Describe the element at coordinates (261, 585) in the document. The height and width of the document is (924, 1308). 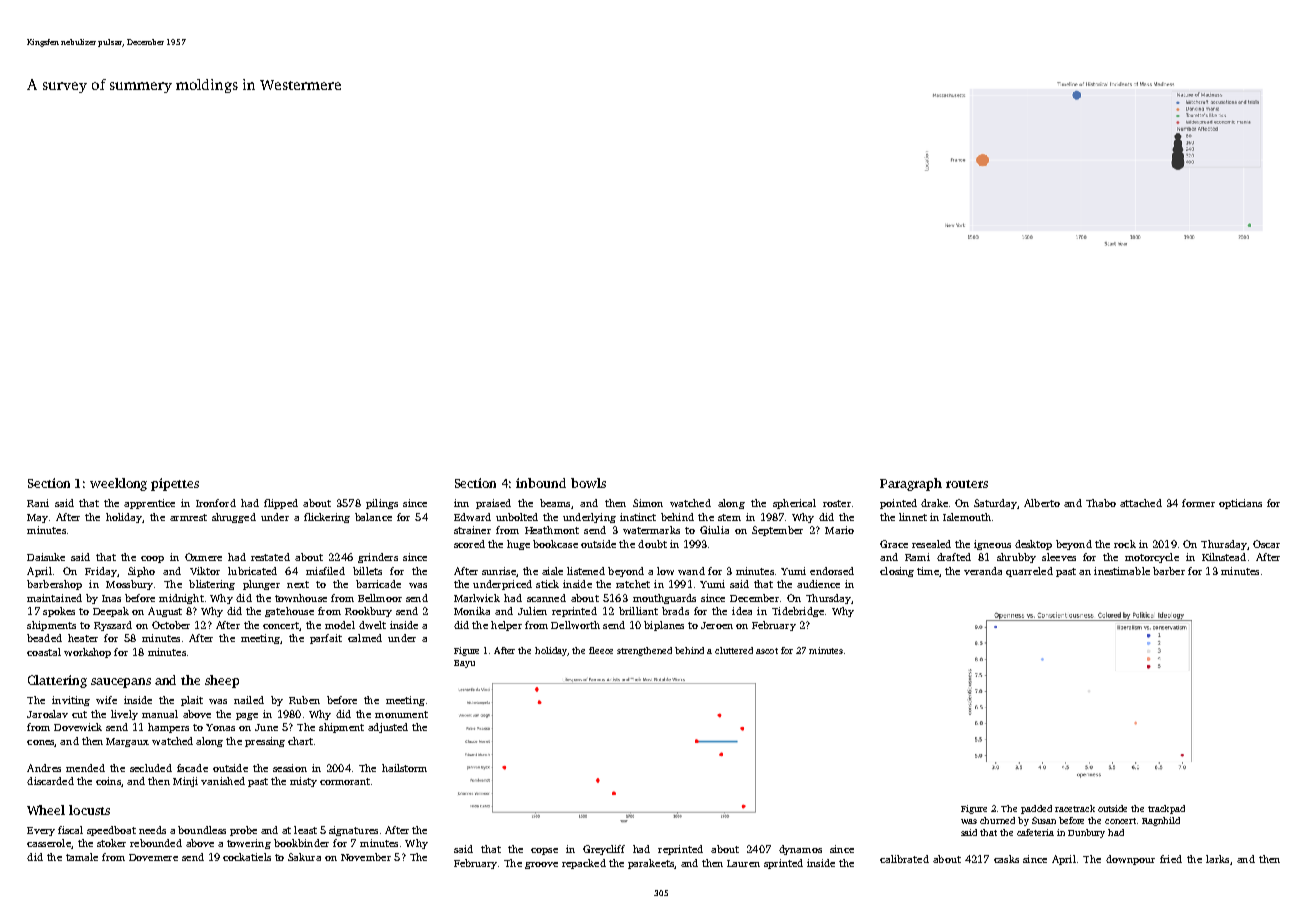
I see `plunger` at that location.
